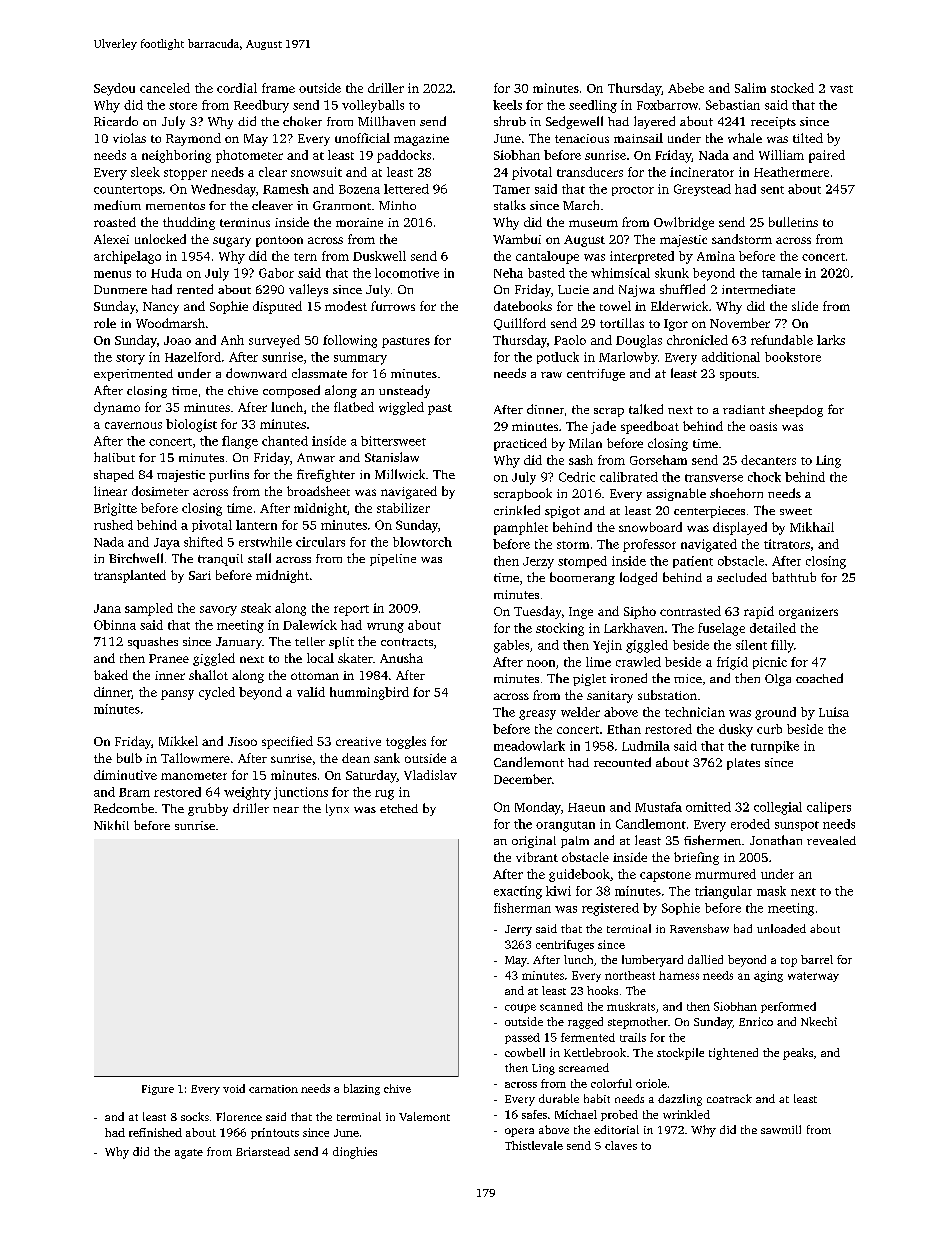 The height and width of the screenshot is (1233, 952). What do you see at coordinates (841, 89) in the screenshot?
I see `vast` at bounding box center [841, 89].
